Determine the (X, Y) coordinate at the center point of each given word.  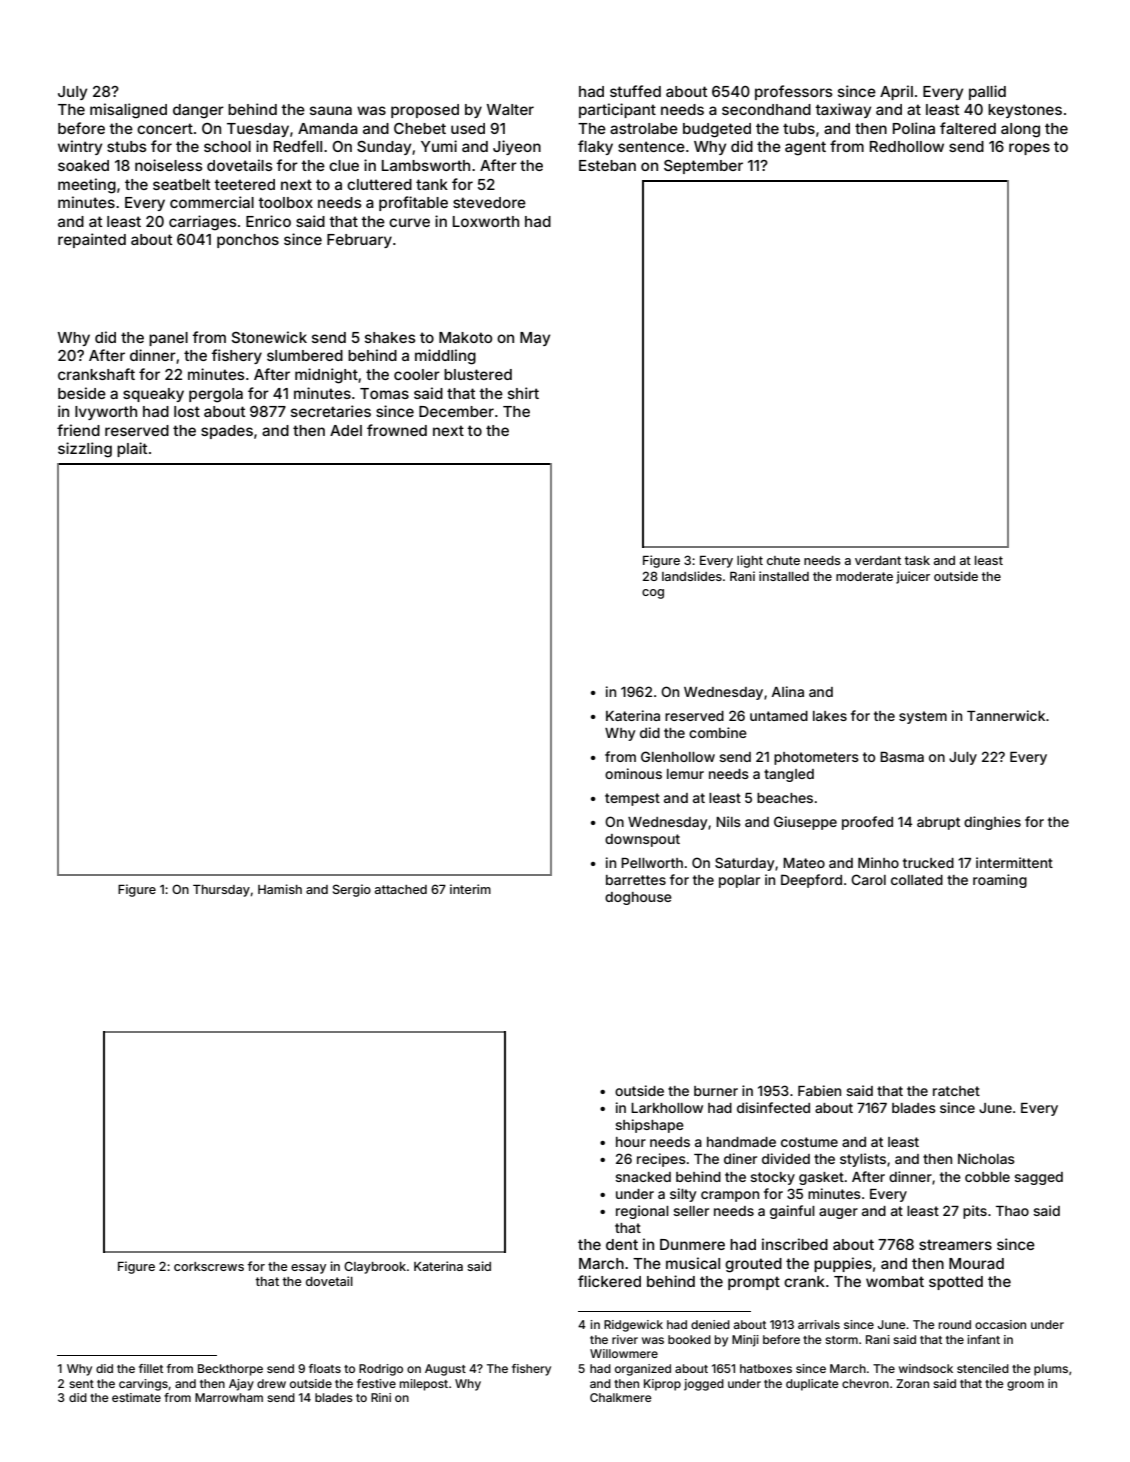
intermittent (1014, 862)
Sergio (352, 890)
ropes (1029, 149)
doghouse (638, 898)
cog (653, 594)
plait (132, 449)
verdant (878, 560)
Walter (510, 109)
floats (325, 1368)
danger (198, 111)
